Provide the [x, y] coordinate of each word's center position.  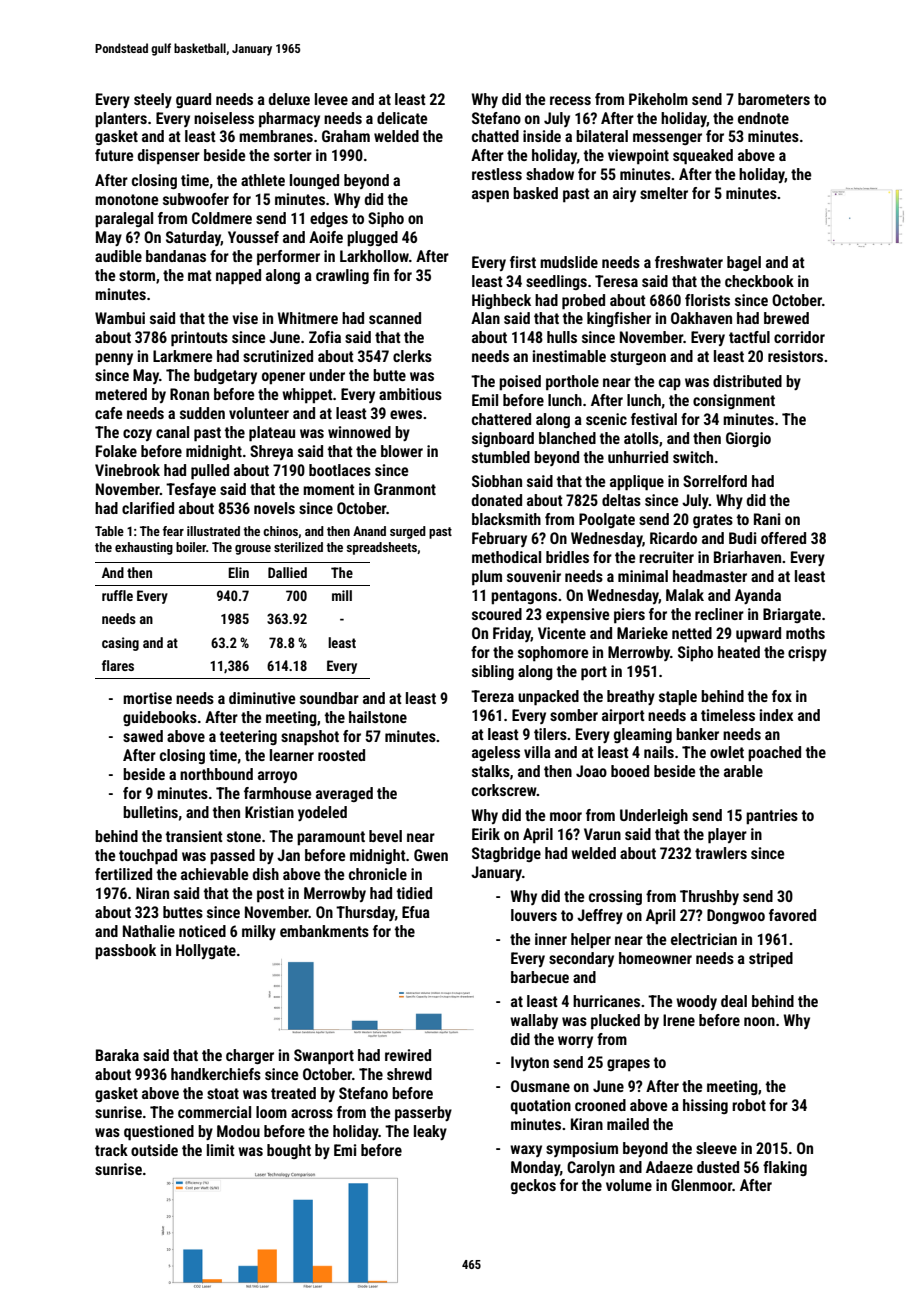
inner [551, 939]
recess [570, 100]
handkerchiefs [216, 1074]
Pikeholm [658, 99]
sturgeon [638, 358]
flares [118, 665]
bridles [567, 557]
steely [153, 100]
